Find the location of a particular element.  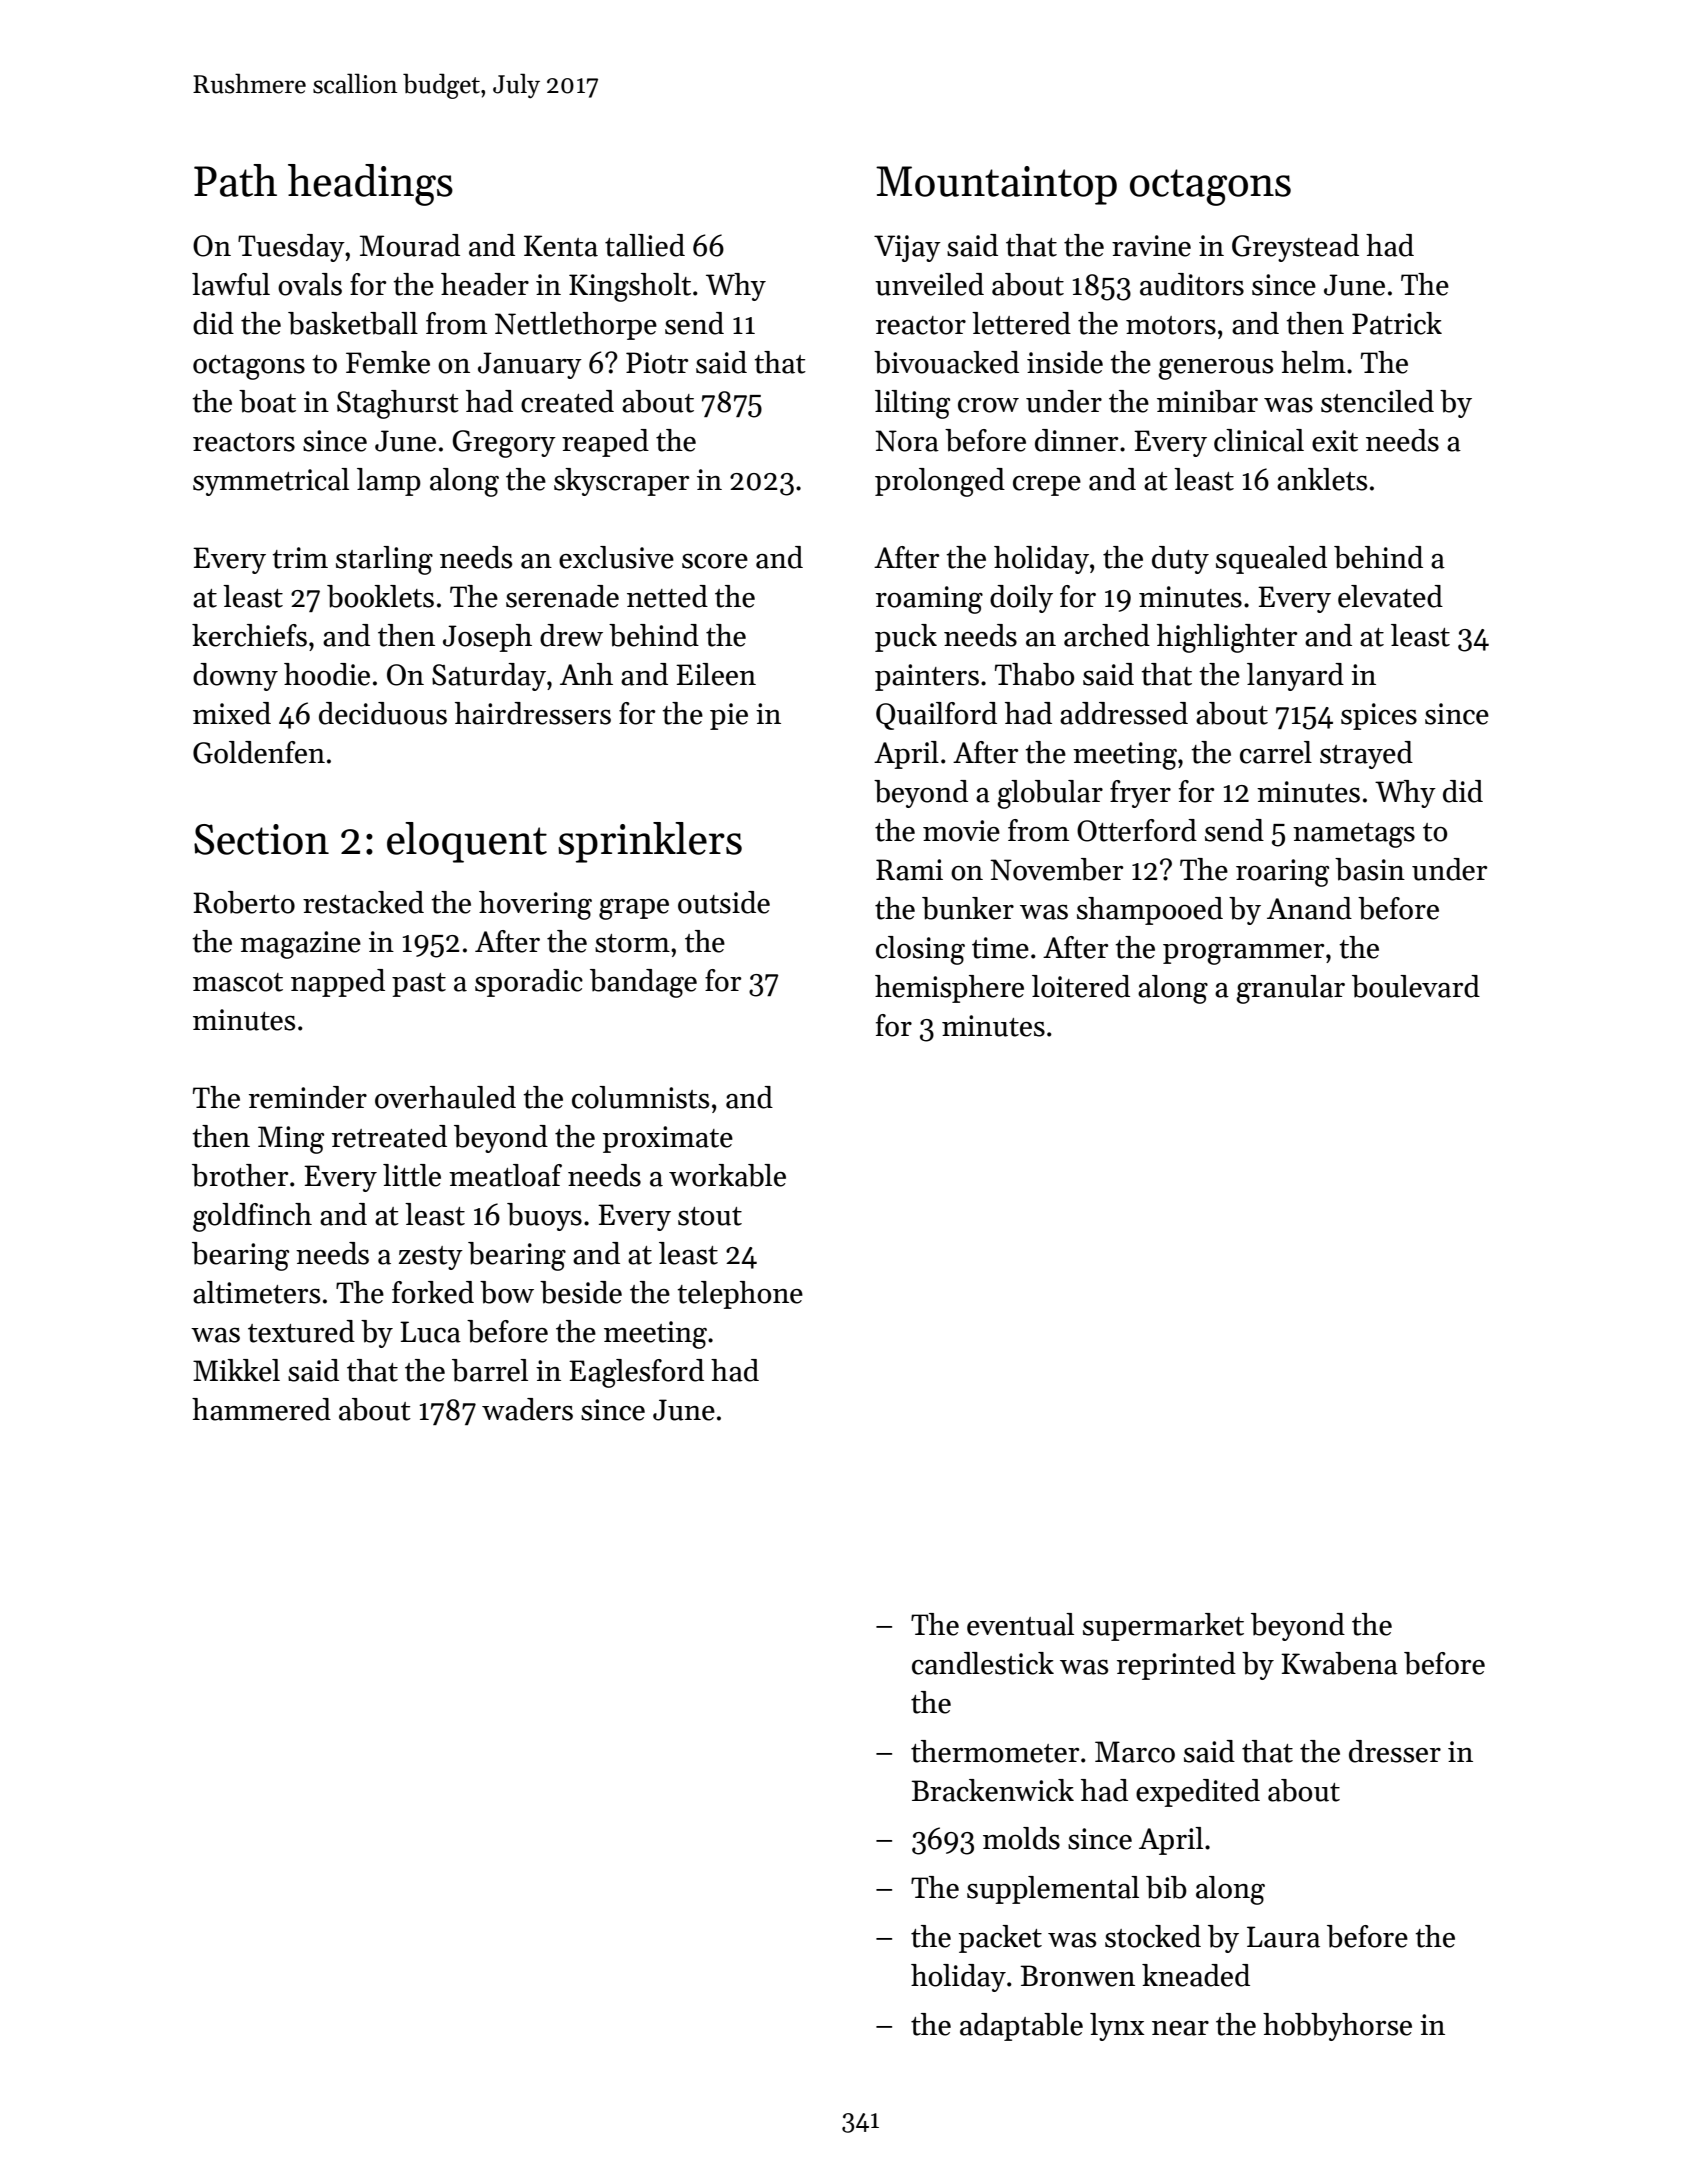

packet is located at coordinates (1000, 1939).
